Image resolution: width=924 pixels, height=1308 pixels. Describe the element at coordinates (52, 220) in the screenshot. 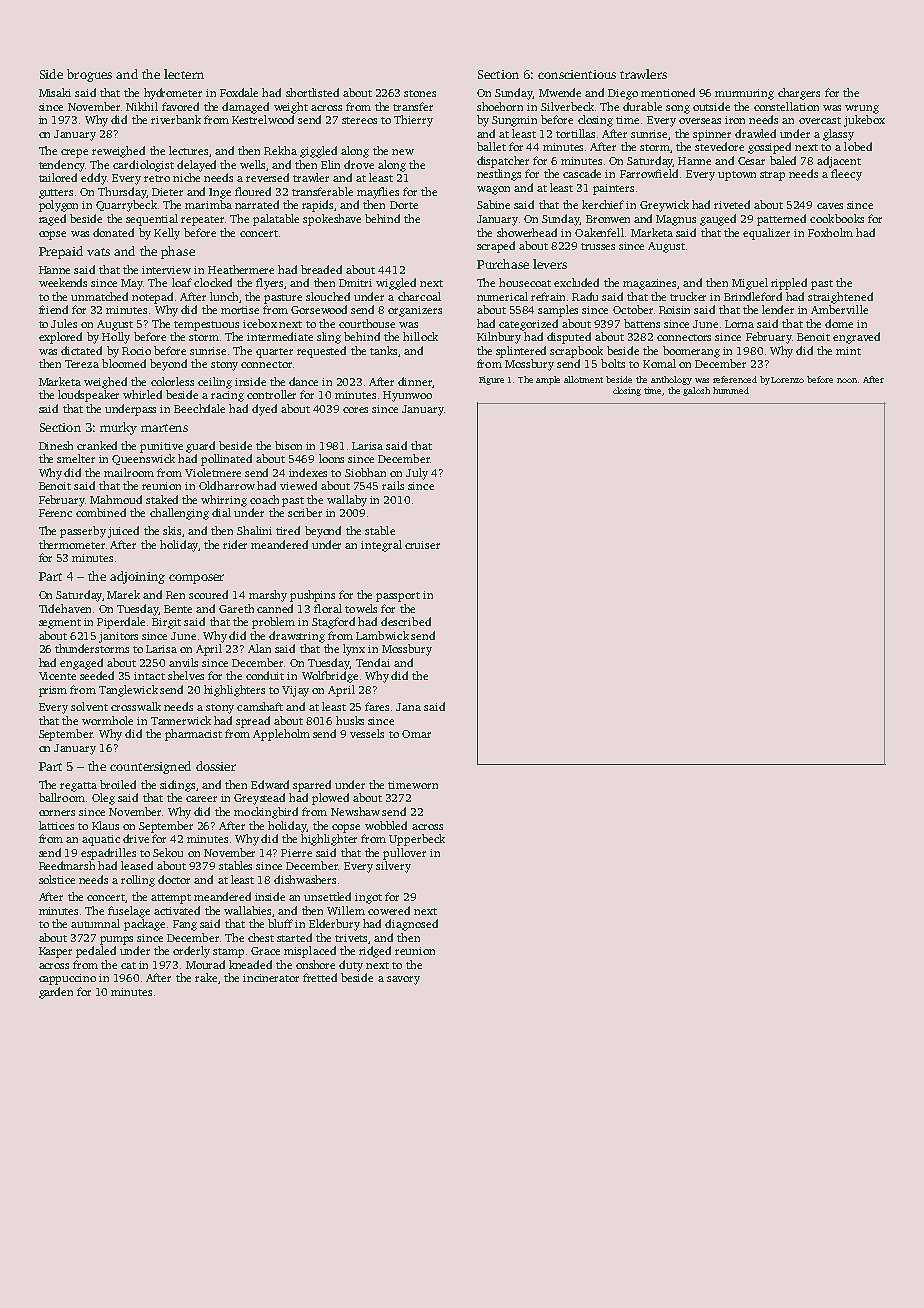

I see `raged` at that location.
